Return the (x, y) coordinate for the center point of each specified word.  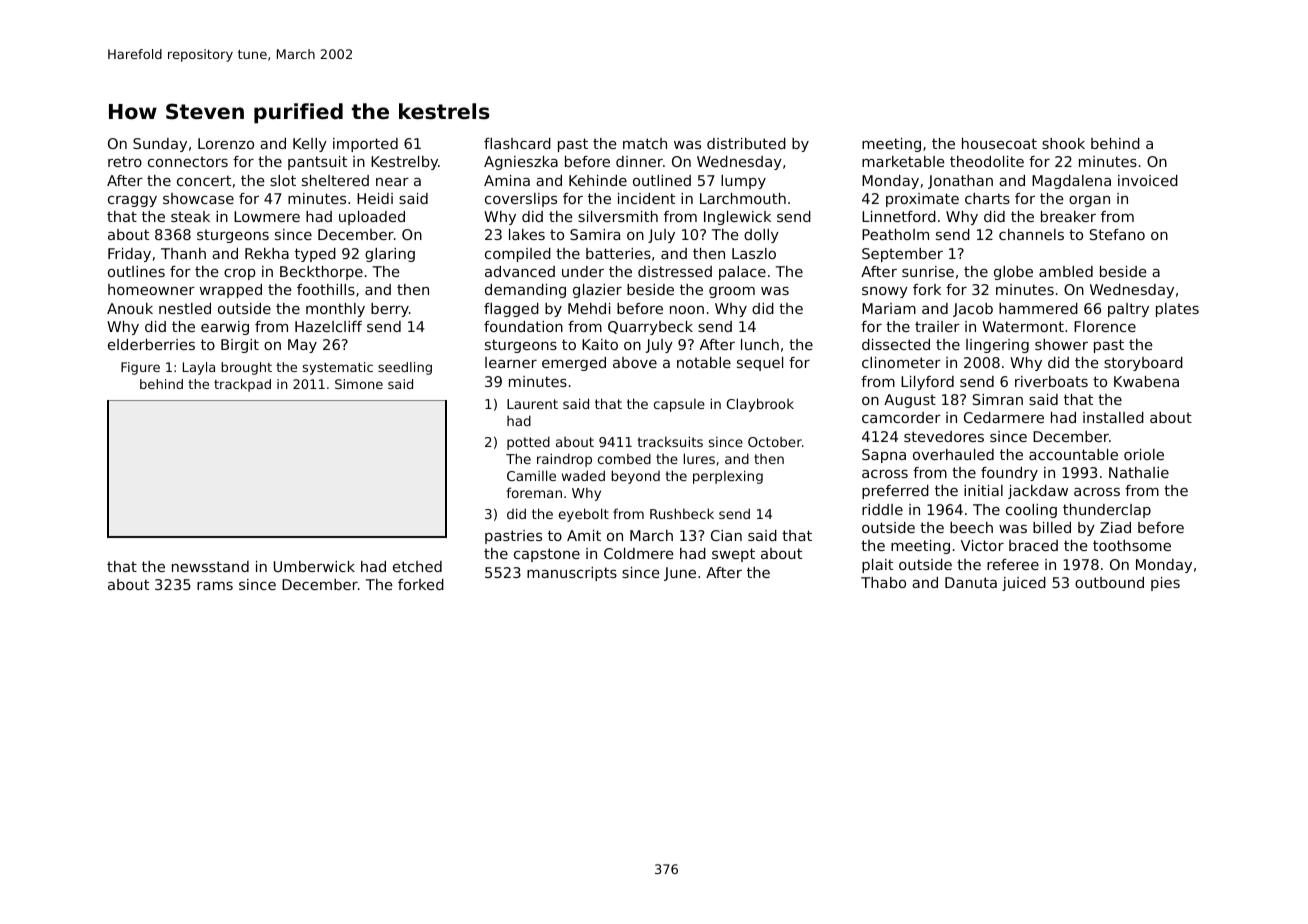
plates (1177, 310)
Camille (531, 475)
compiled (518, 255)
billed (1052, 527)
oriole (1144, 454)
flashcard (517, 143)
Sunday (160, 145)
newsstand (210, 566)
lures (699, 458)
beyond (635, 477)
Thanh (183, 253)
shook (1063, 143)
